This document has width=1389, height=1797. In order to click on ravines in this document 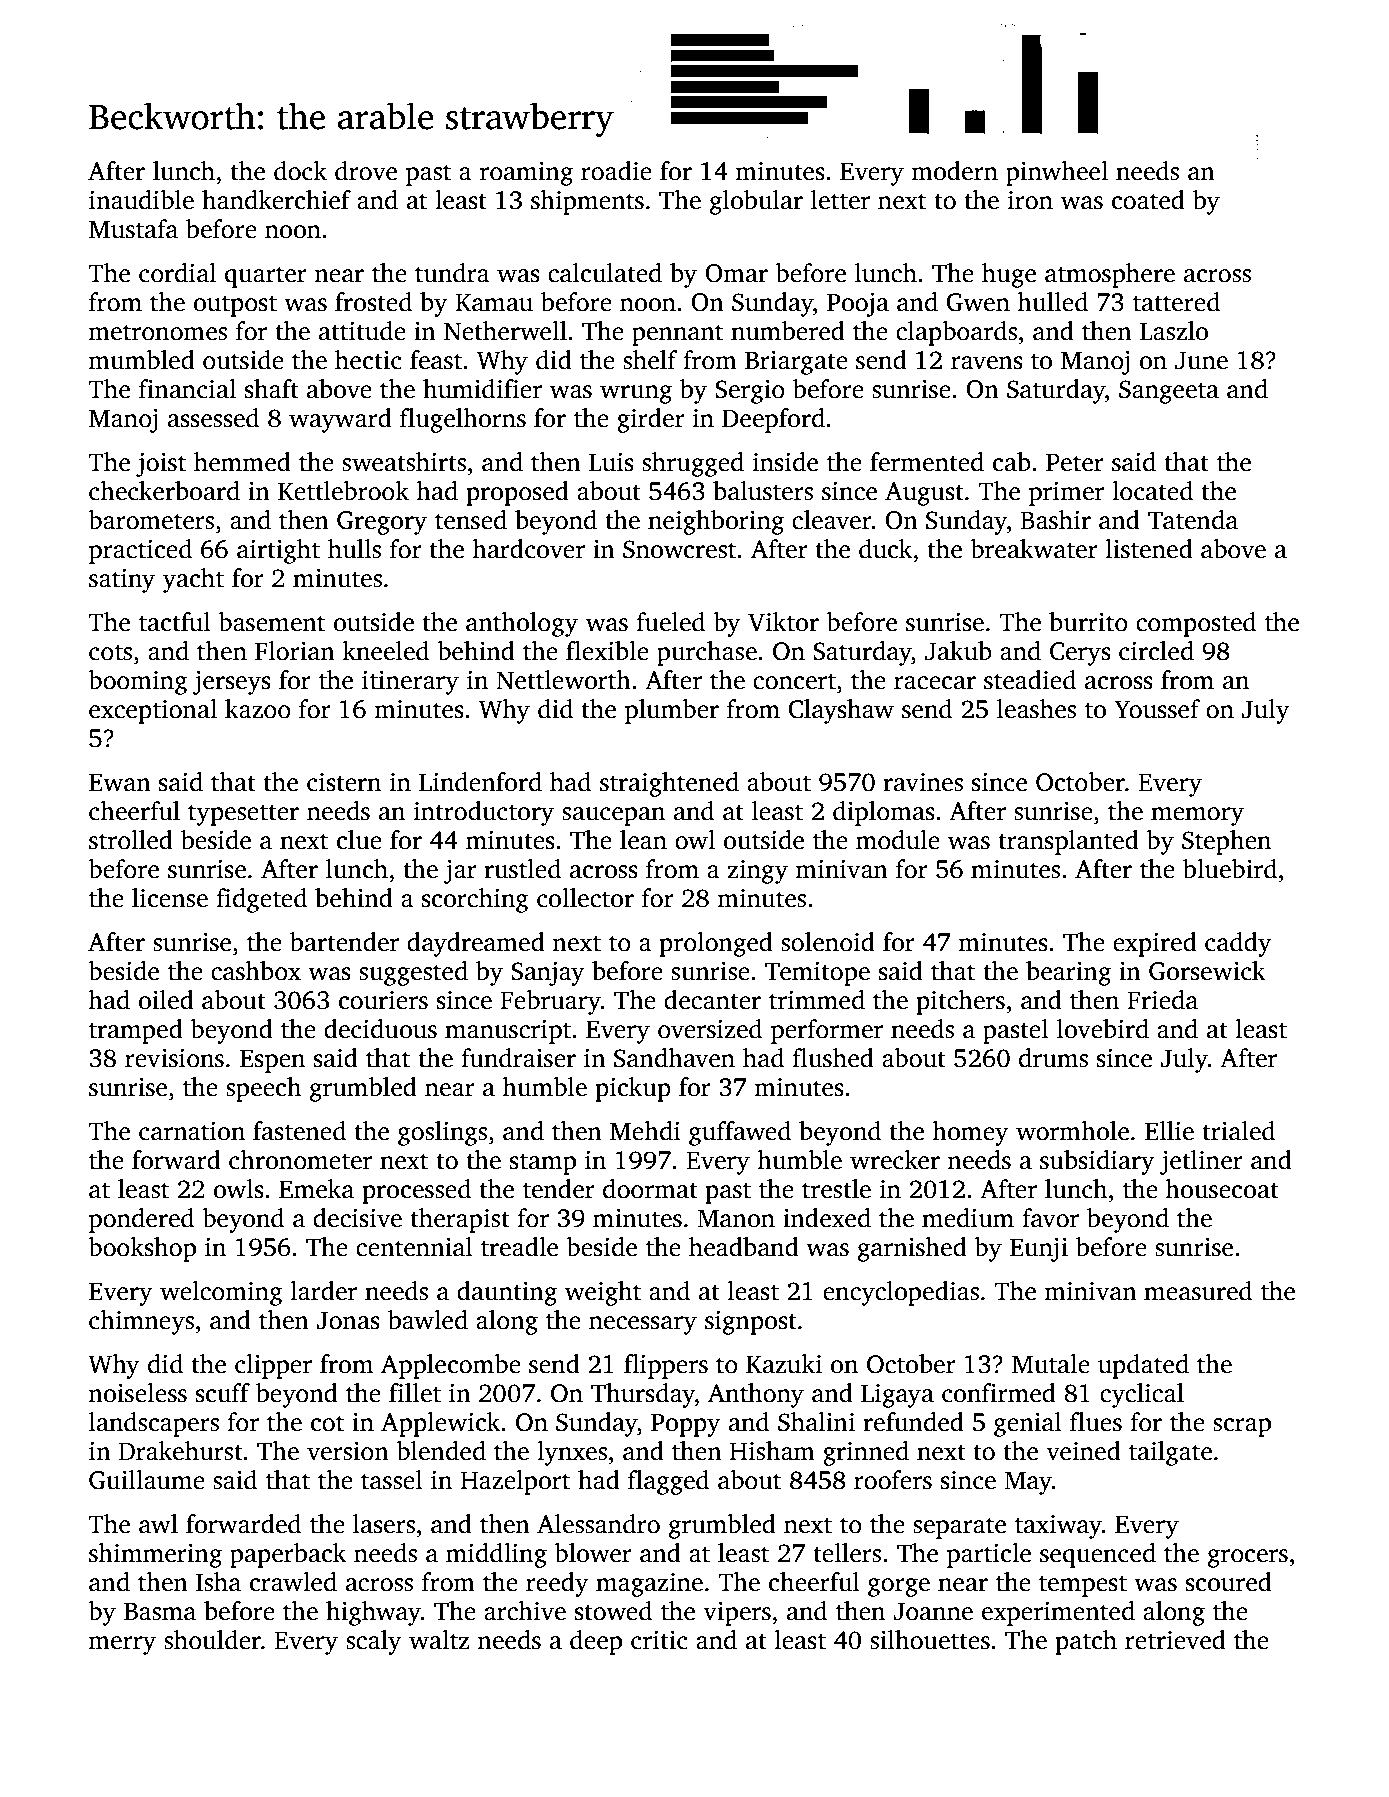, I will do `click(923, 782)`.
